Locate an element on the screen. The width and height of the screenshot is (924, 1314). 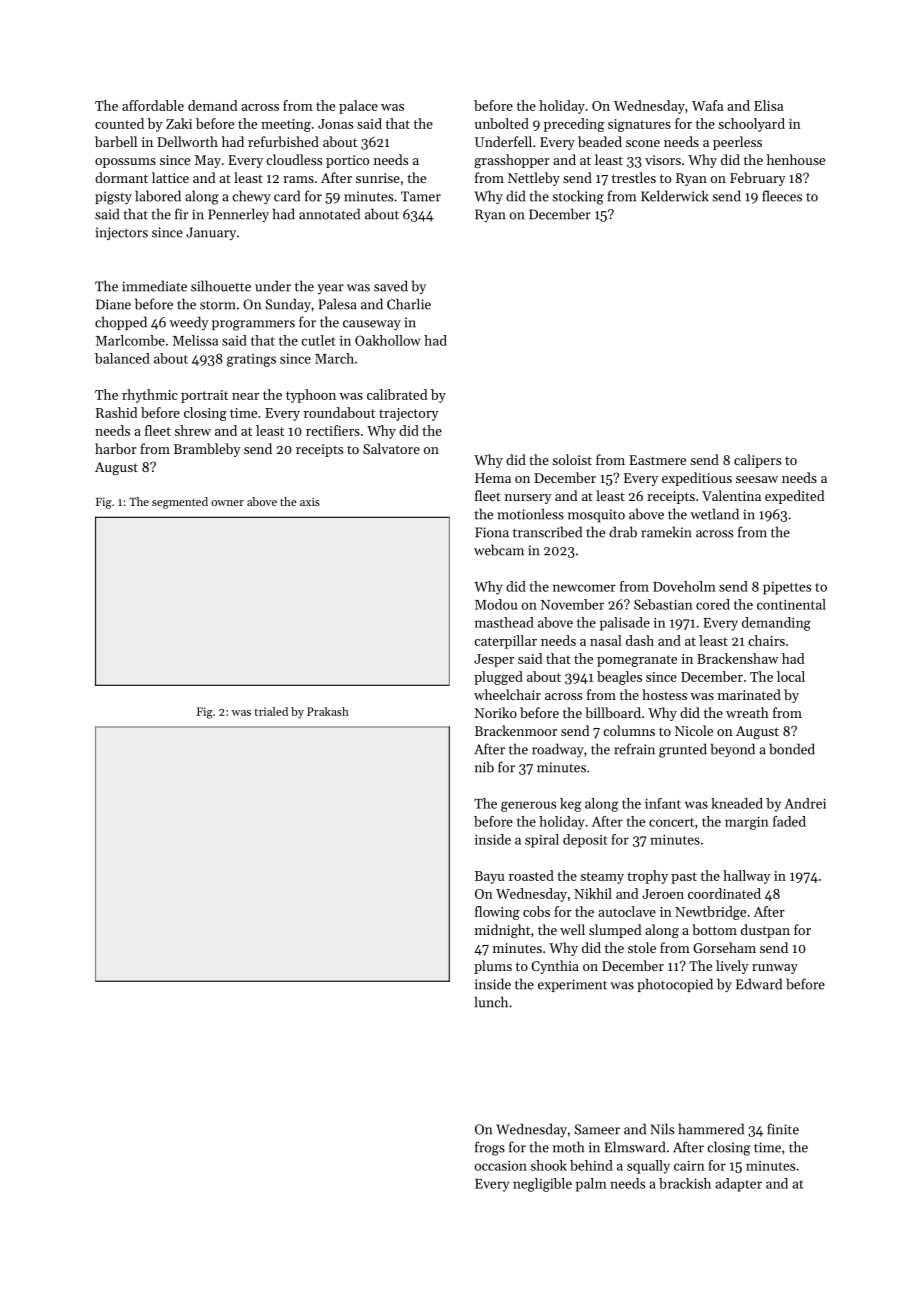
affordable is located at coordinates (153, 105).
